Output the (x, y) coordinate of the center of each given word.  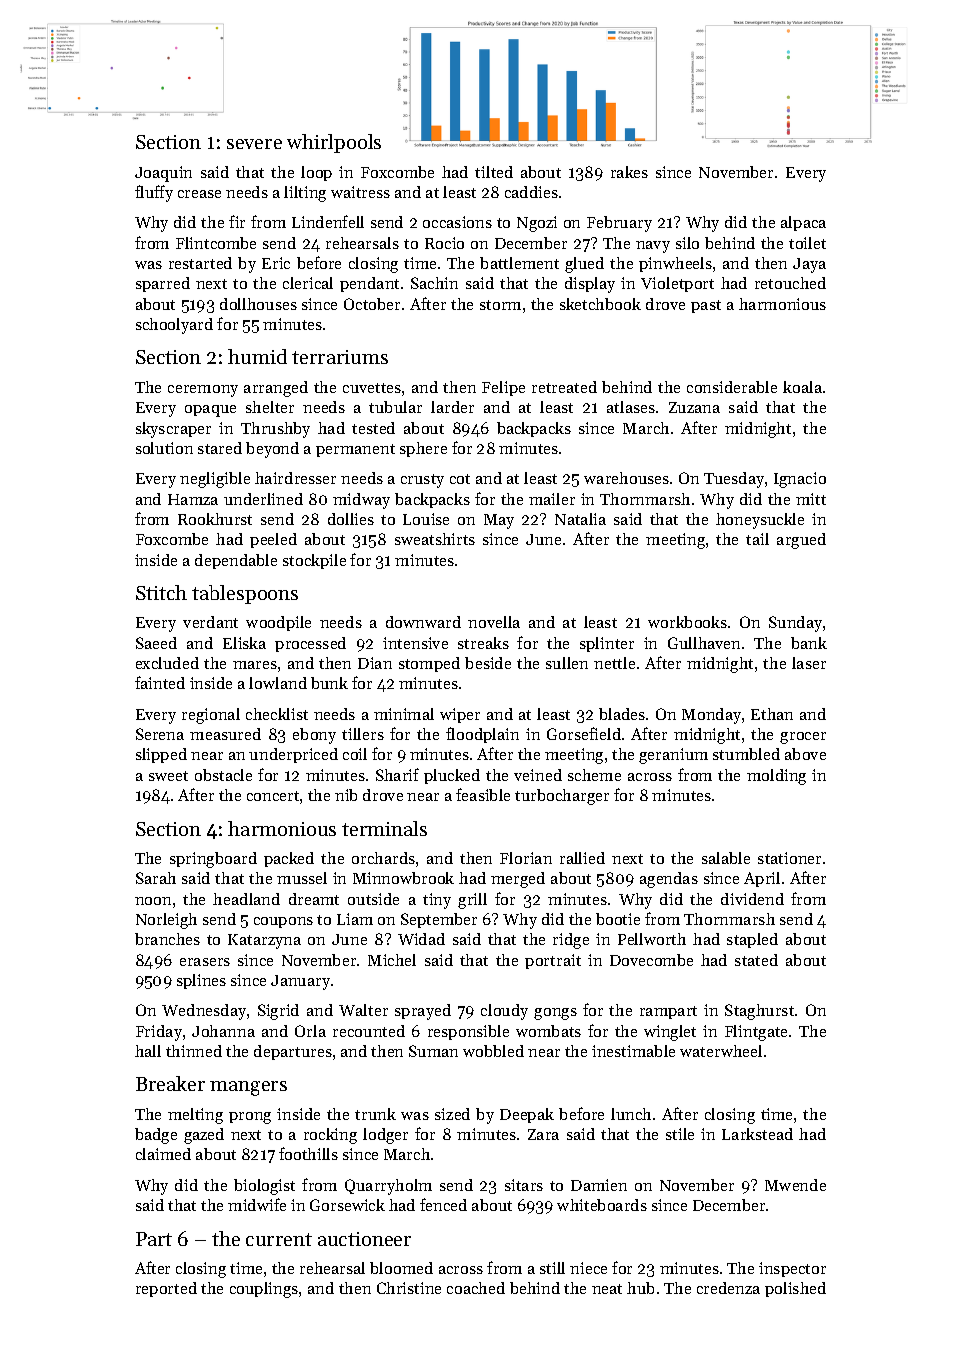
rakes (629, 172)
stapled (752, 940)
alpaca (803, 223)
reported (166, 1289)
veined (538, 775)
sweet (168, 776)
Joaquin (163, 174)
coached (476, 1288)
